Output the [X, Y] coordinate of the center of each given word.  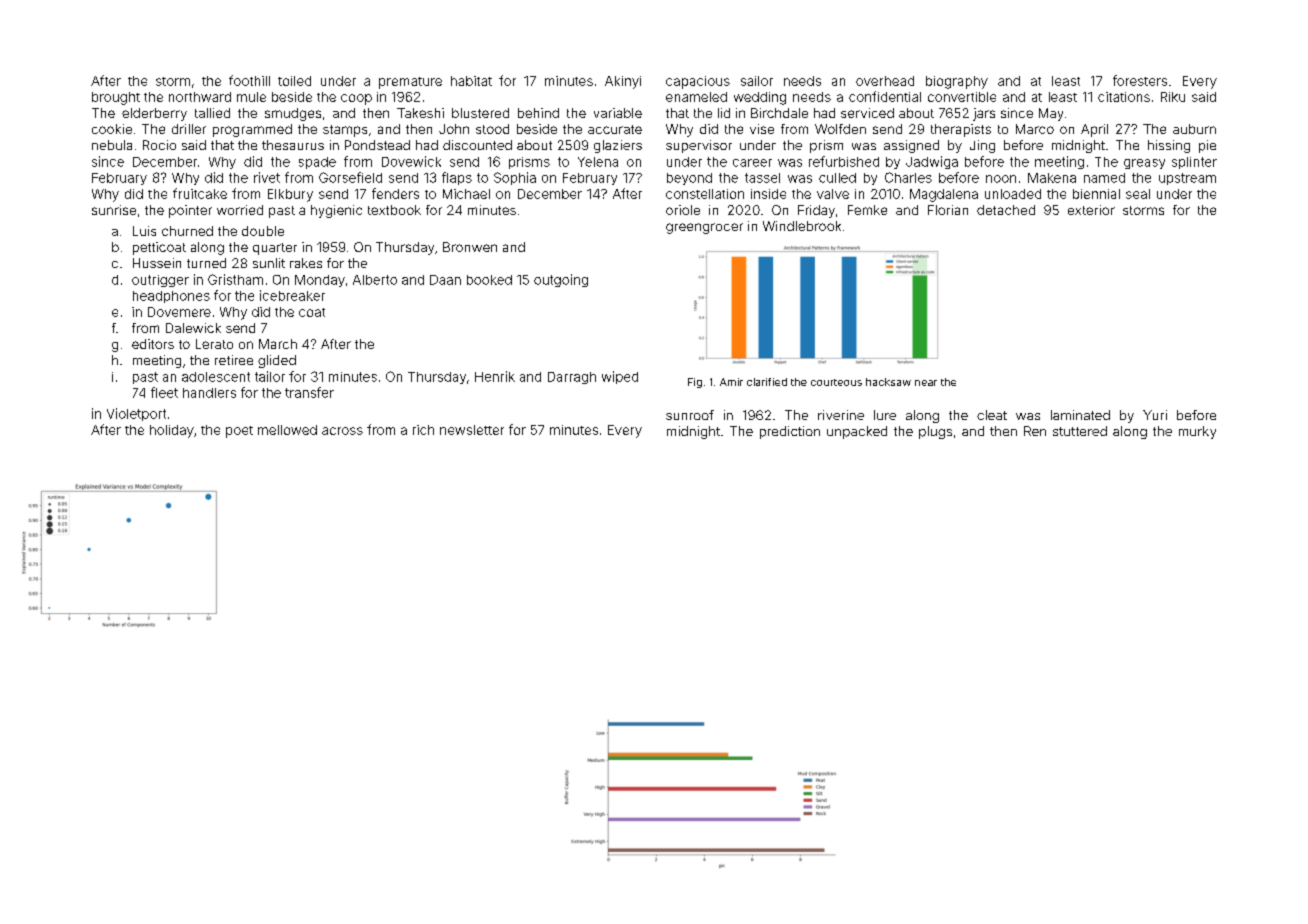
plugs [935, 432]
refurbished [844, 161]
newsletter [472, 430]
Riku [1173, 97]
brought [116, 98]
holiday [172, 431]
